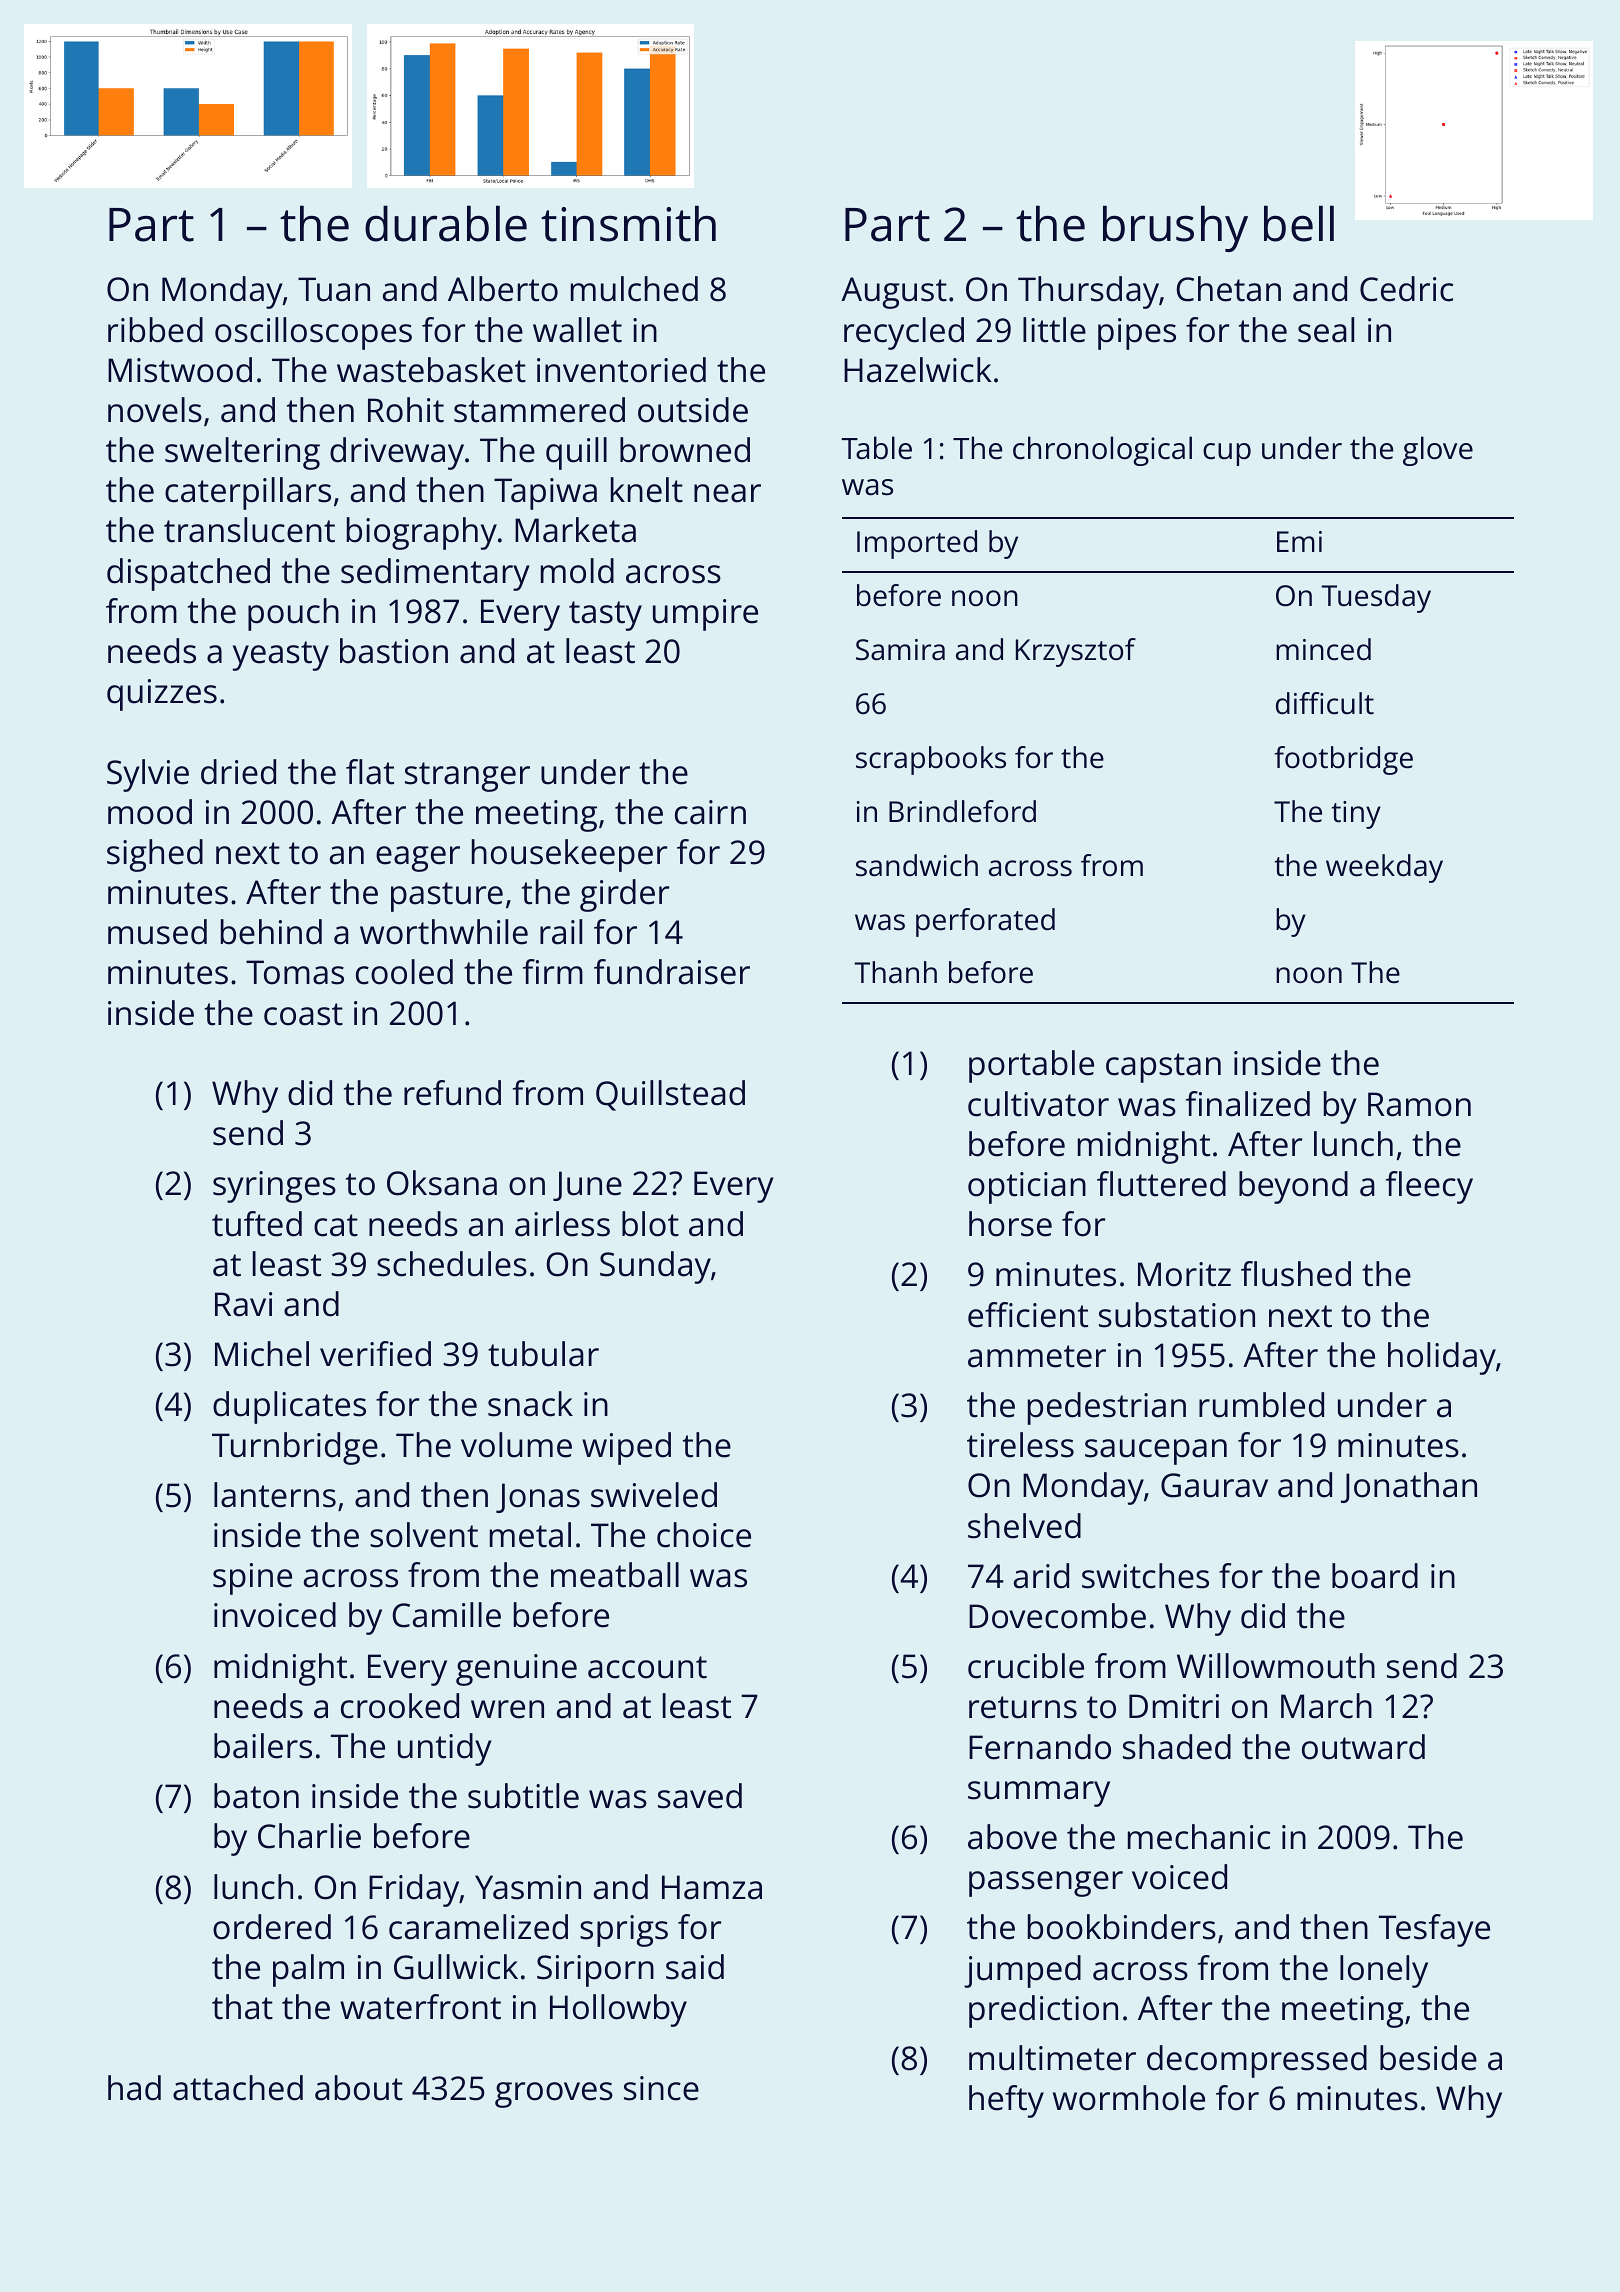 This document has width=1620, height=2292. I want to click on hefty, so click(1006, 2101).
